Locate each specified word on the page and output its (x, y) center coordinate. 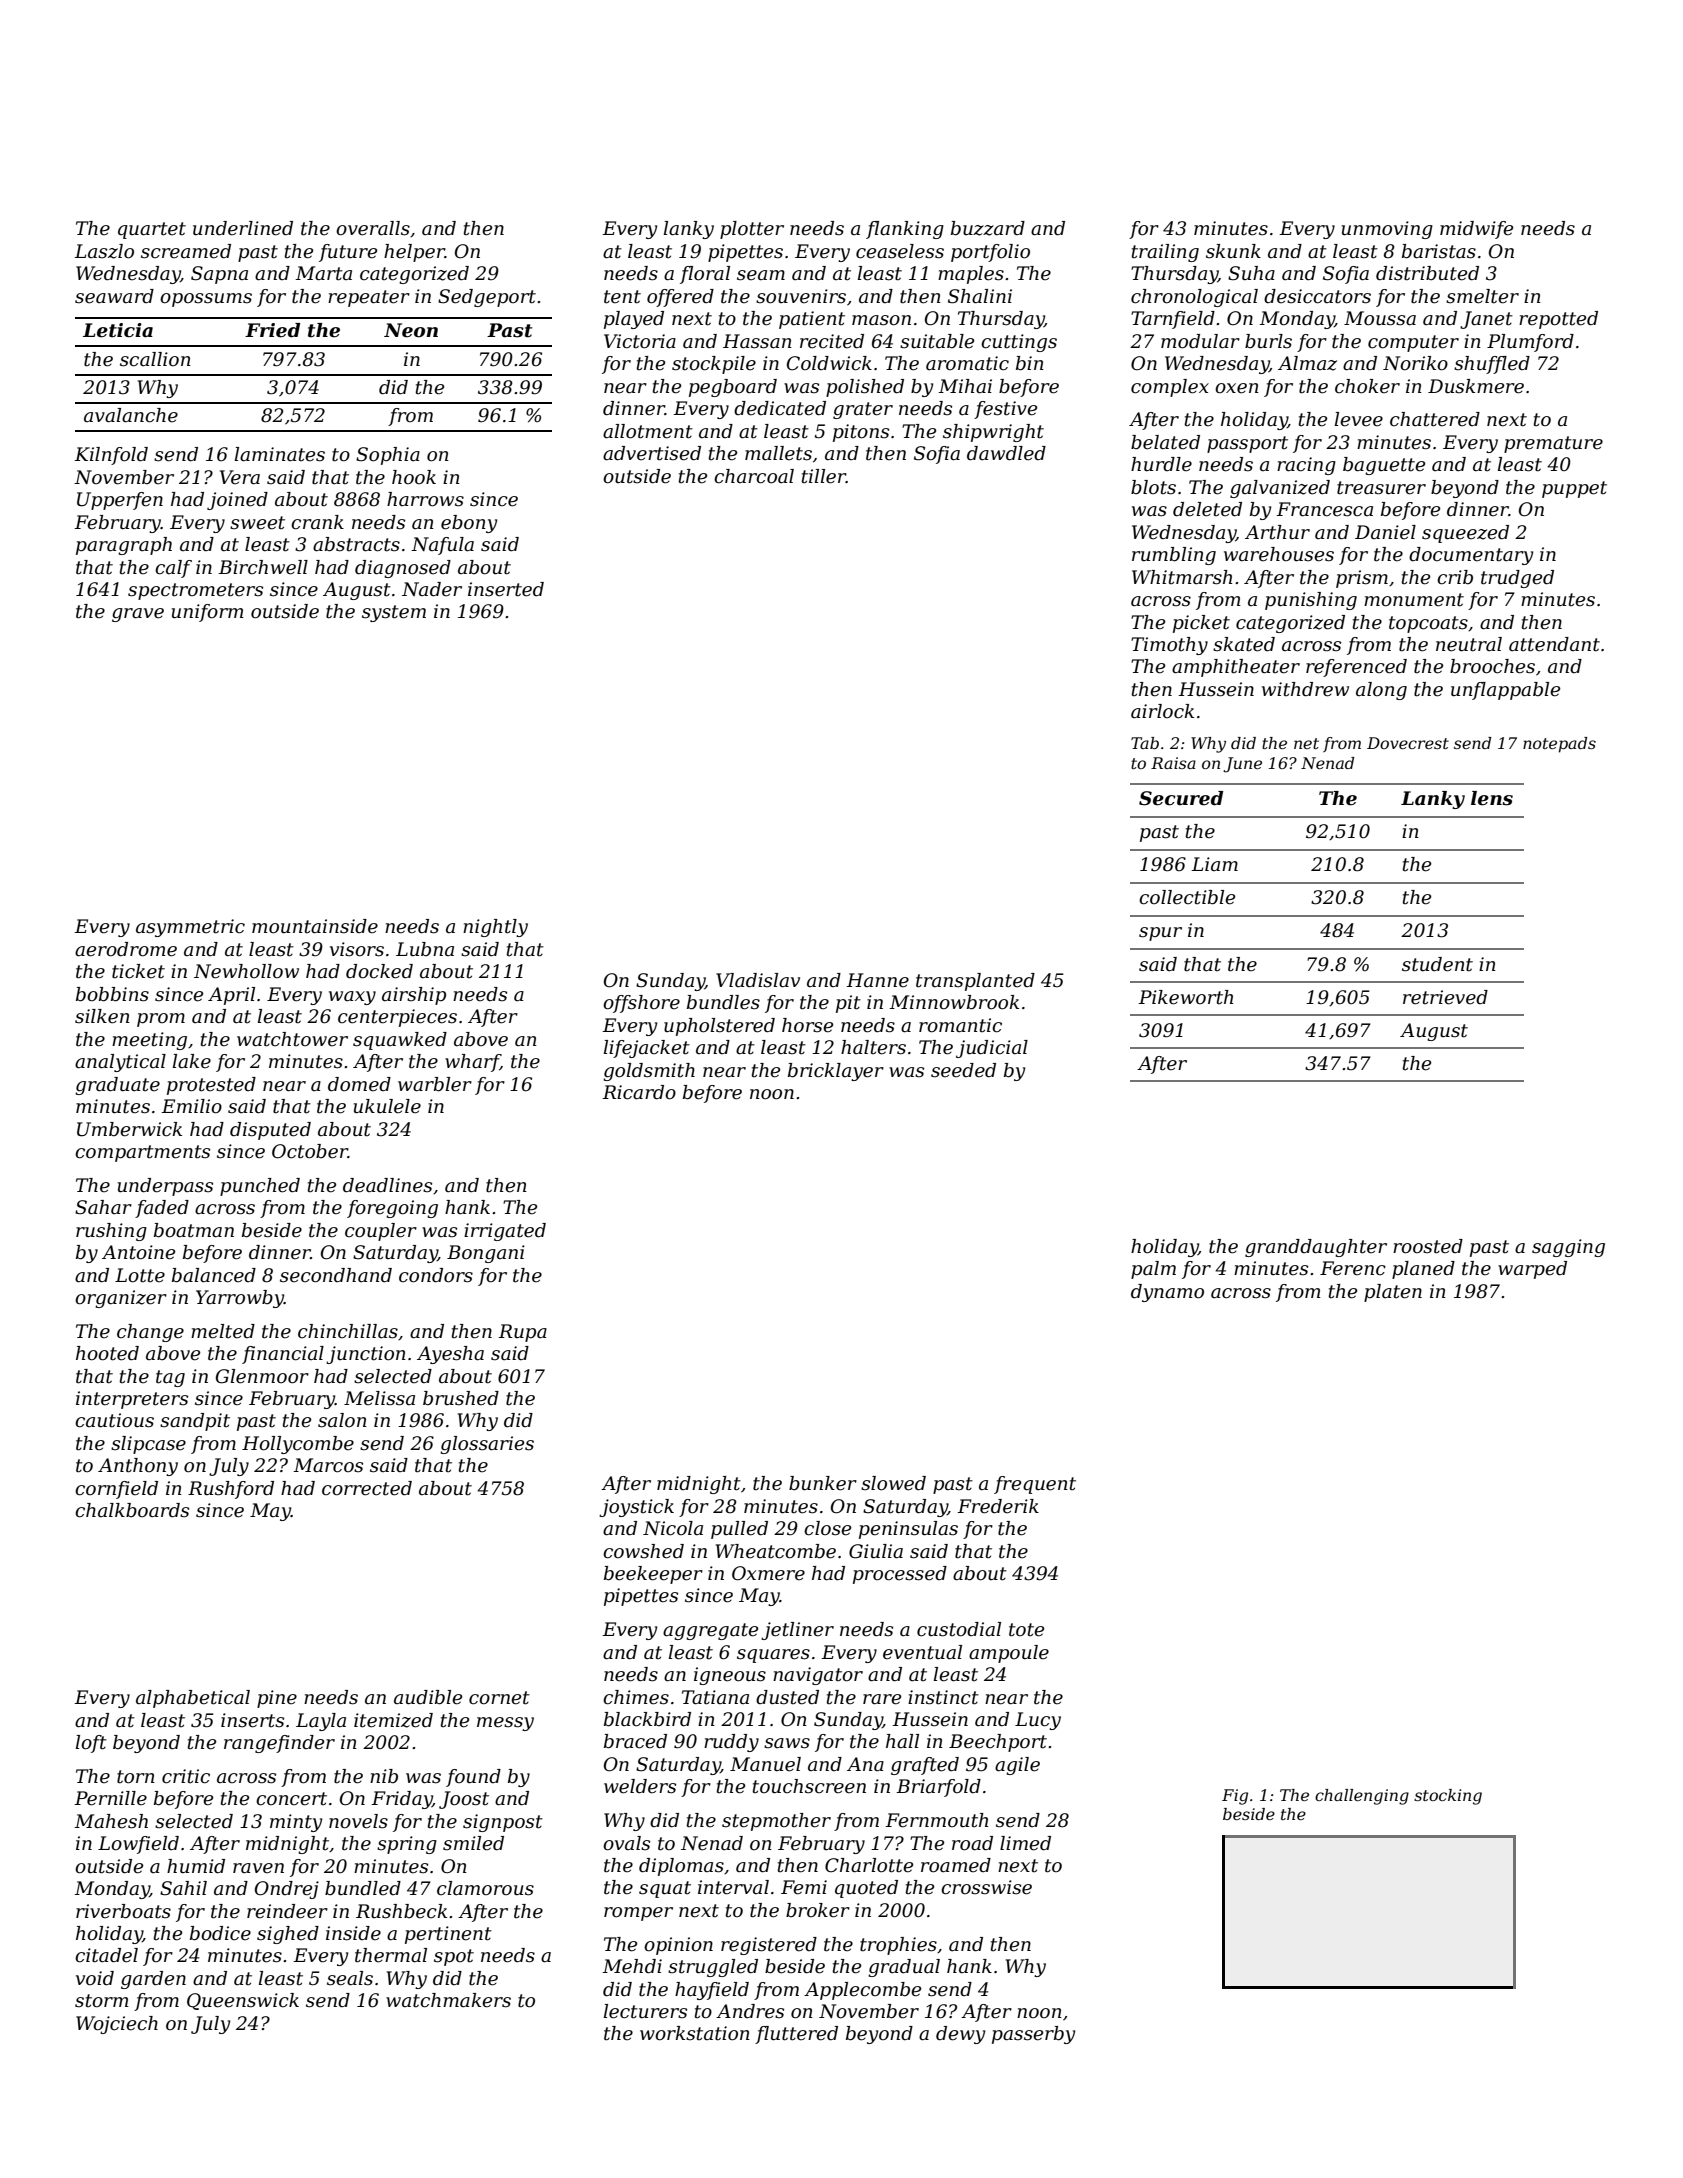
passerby (1033, 2035)
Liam (1214, 864)
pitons (861, 433)
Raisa (1173, 763)
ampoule (1009, 1654)
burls (1268, 341)
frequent (1035, 1485)
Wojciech (117, 2025)
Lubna (425, 949)
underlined (243, 228)
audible (428, 1697)
